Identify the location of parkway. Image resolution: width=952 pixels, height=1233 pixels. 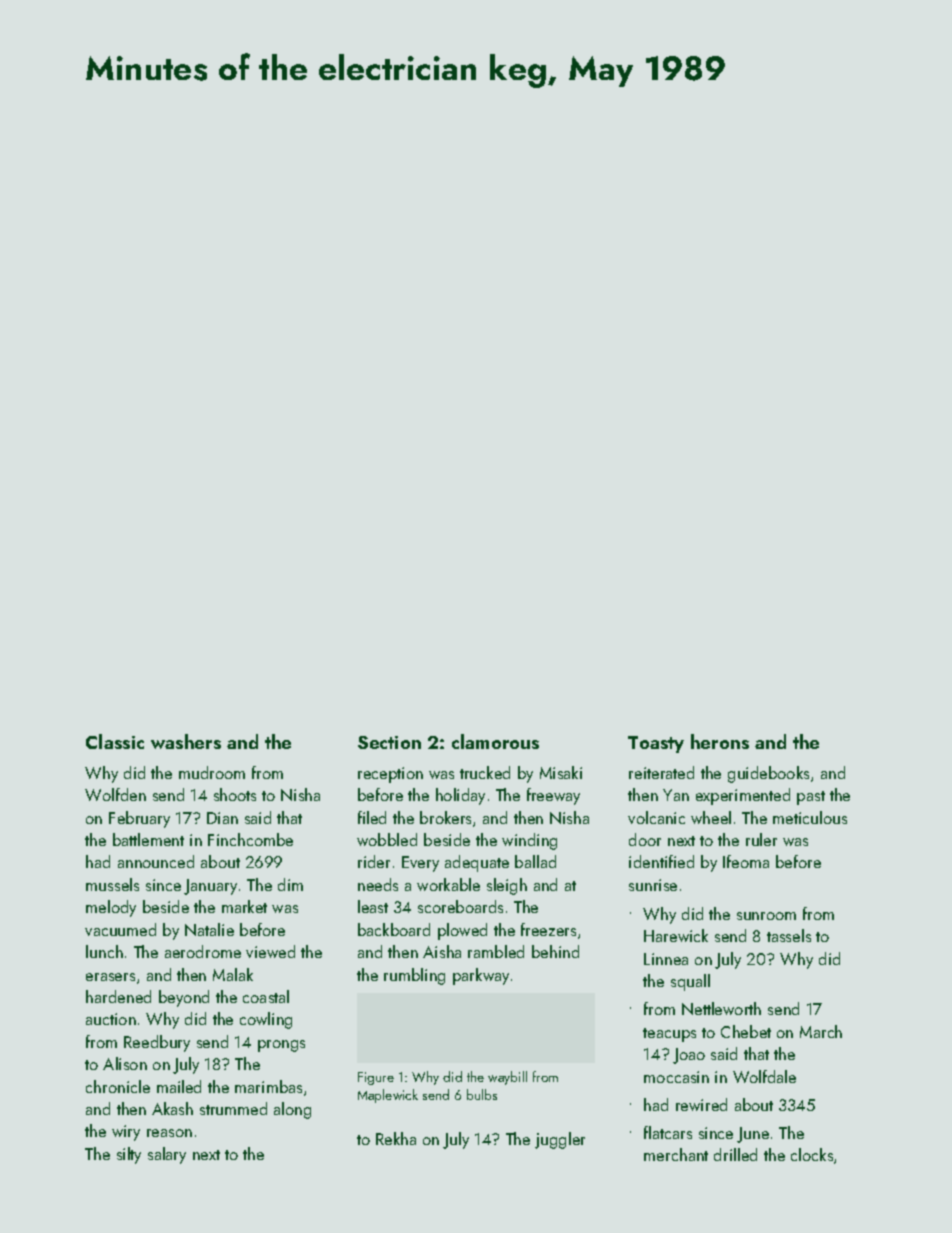
(481, 976).
